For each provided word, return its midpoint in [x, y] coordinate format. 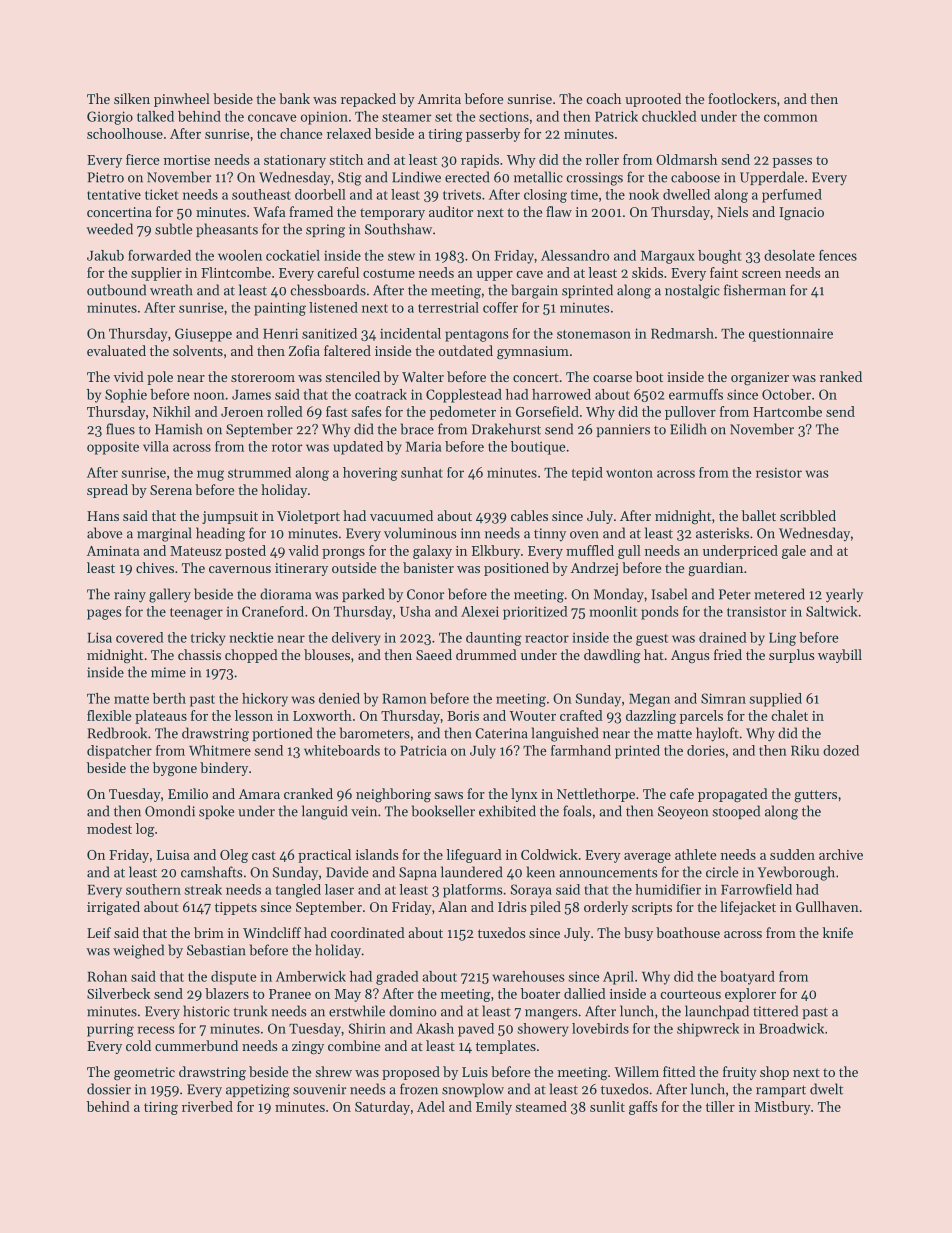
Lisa [100, 637]
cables [529, 515]
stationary [295, 161]
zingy [308, 1048]
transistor [756, 611]
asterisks [722, 533]
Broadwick [791, 1028]
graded [397, 978]
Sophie [126, 396]
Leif [99, 932]
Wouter [532, 716]
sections [504, 116]
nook [644, 194]
